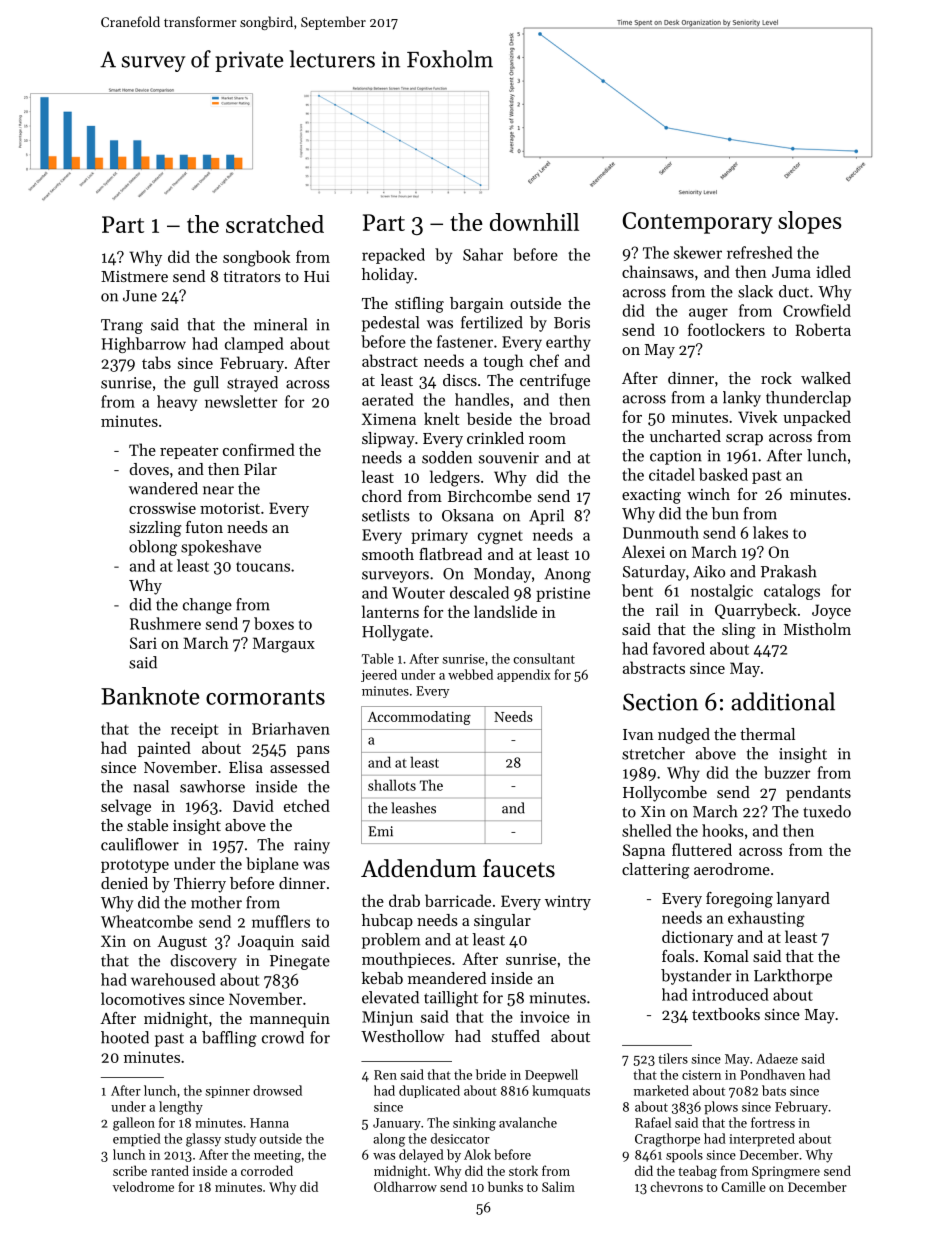  I want to click on Alok, so click(477, 1154).
